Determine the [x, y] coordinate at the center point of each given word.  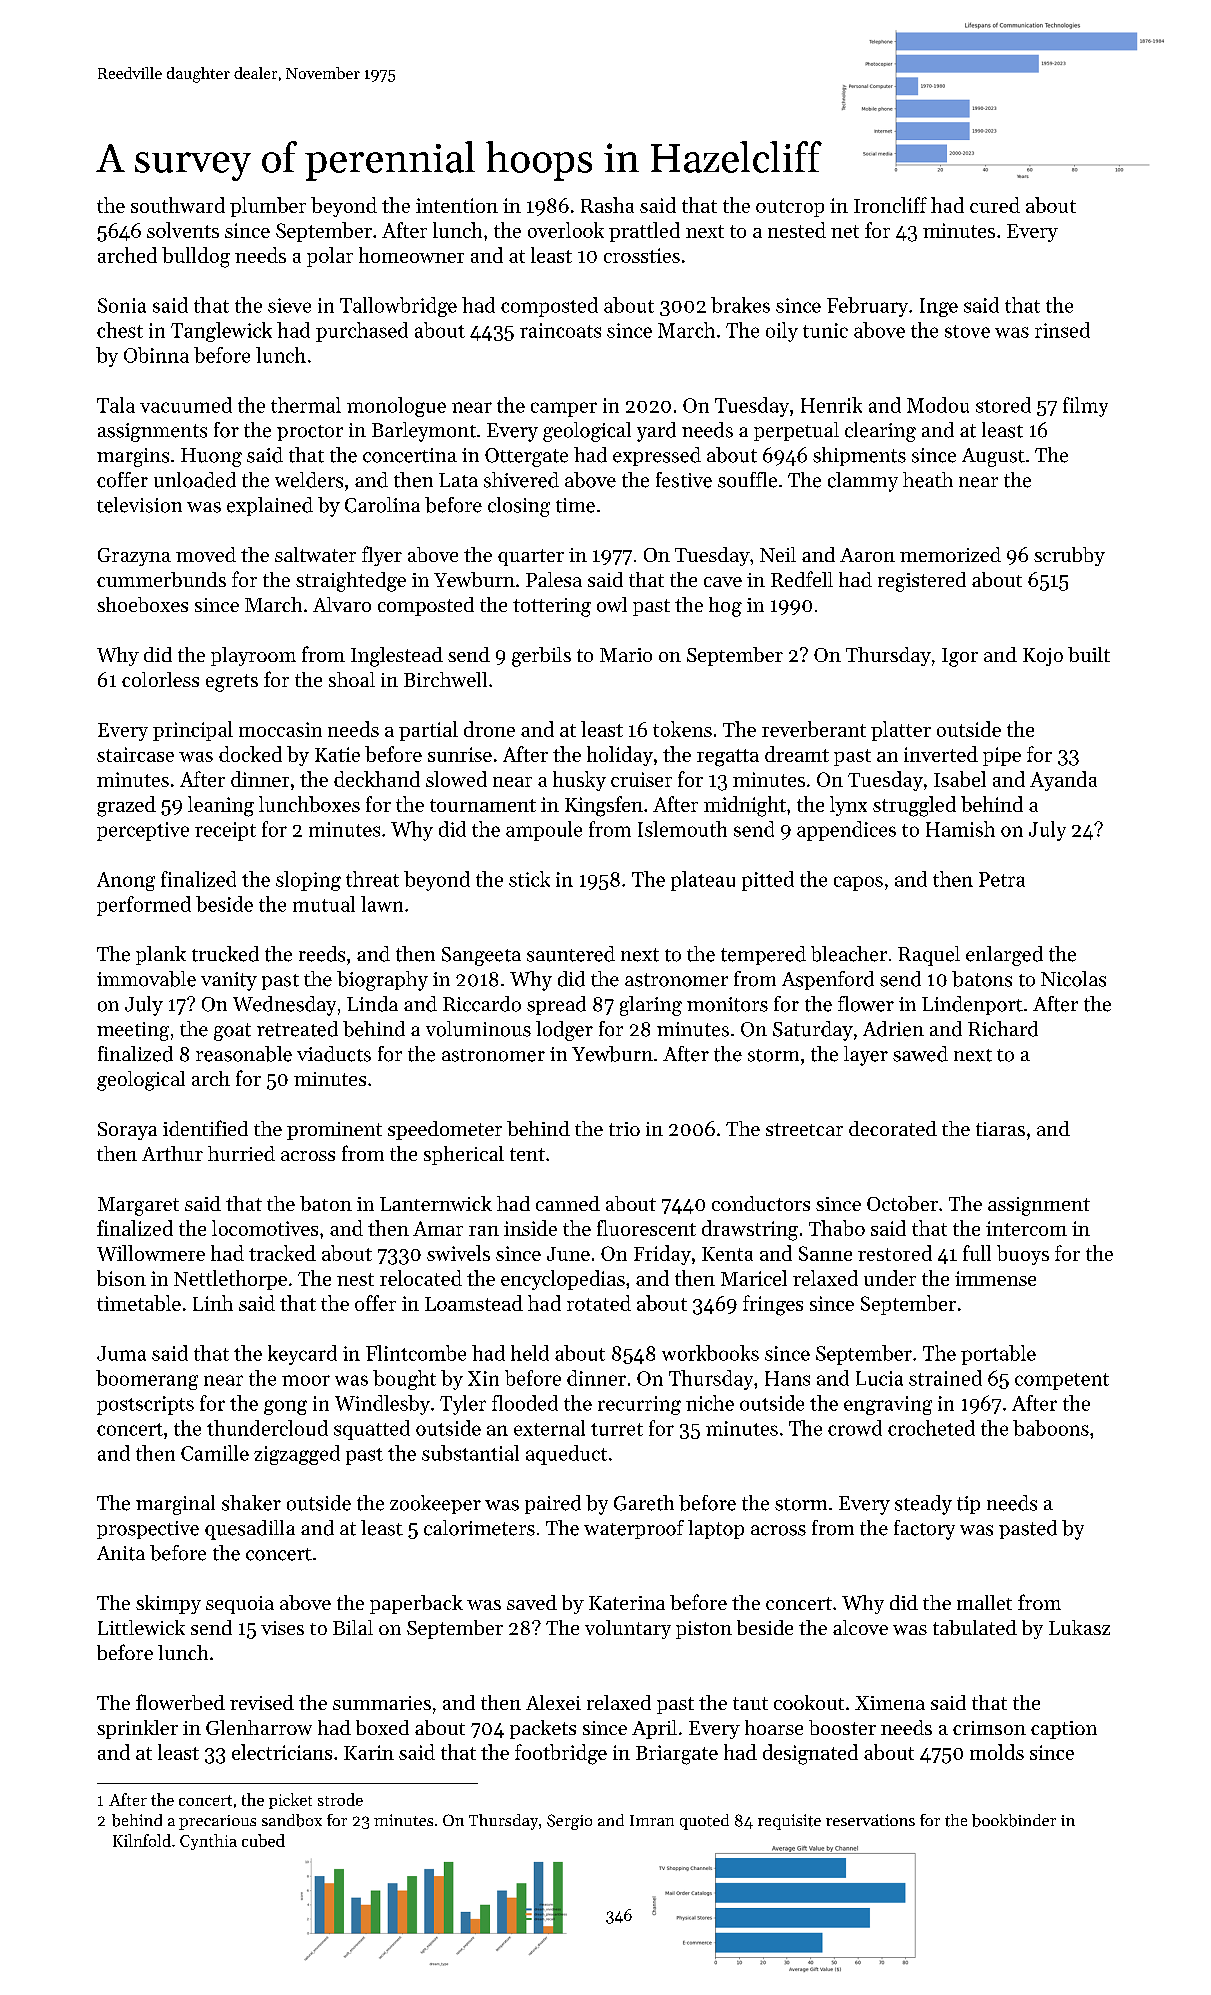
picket [290, 1801]
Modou [938, 405]
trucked [225, 954]
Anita [121, 1553]
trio [624, 1129]
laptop [716, 1529]
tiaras [1000, 1129]
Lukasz [1079, 1627]
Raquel [929, 956]
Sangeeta [481, 956]
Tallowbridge [398, 307]
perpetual [796, 431]
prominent [334, 1131]
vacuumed [186, 405]
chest [120, 330]
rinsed [1062, 330]
